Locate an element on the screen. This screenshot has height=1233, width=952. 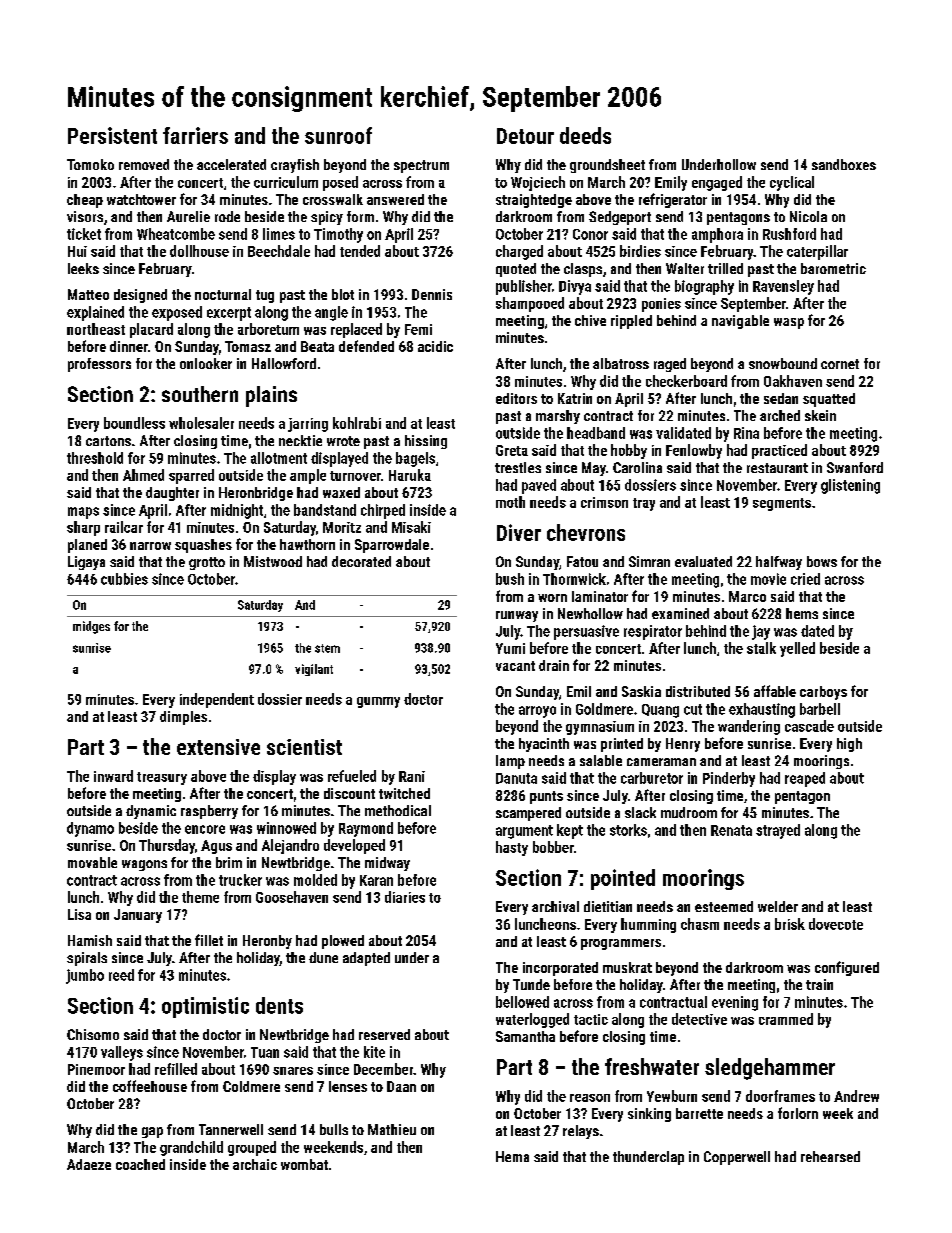
reaped is located at coordinates (805, 779).
